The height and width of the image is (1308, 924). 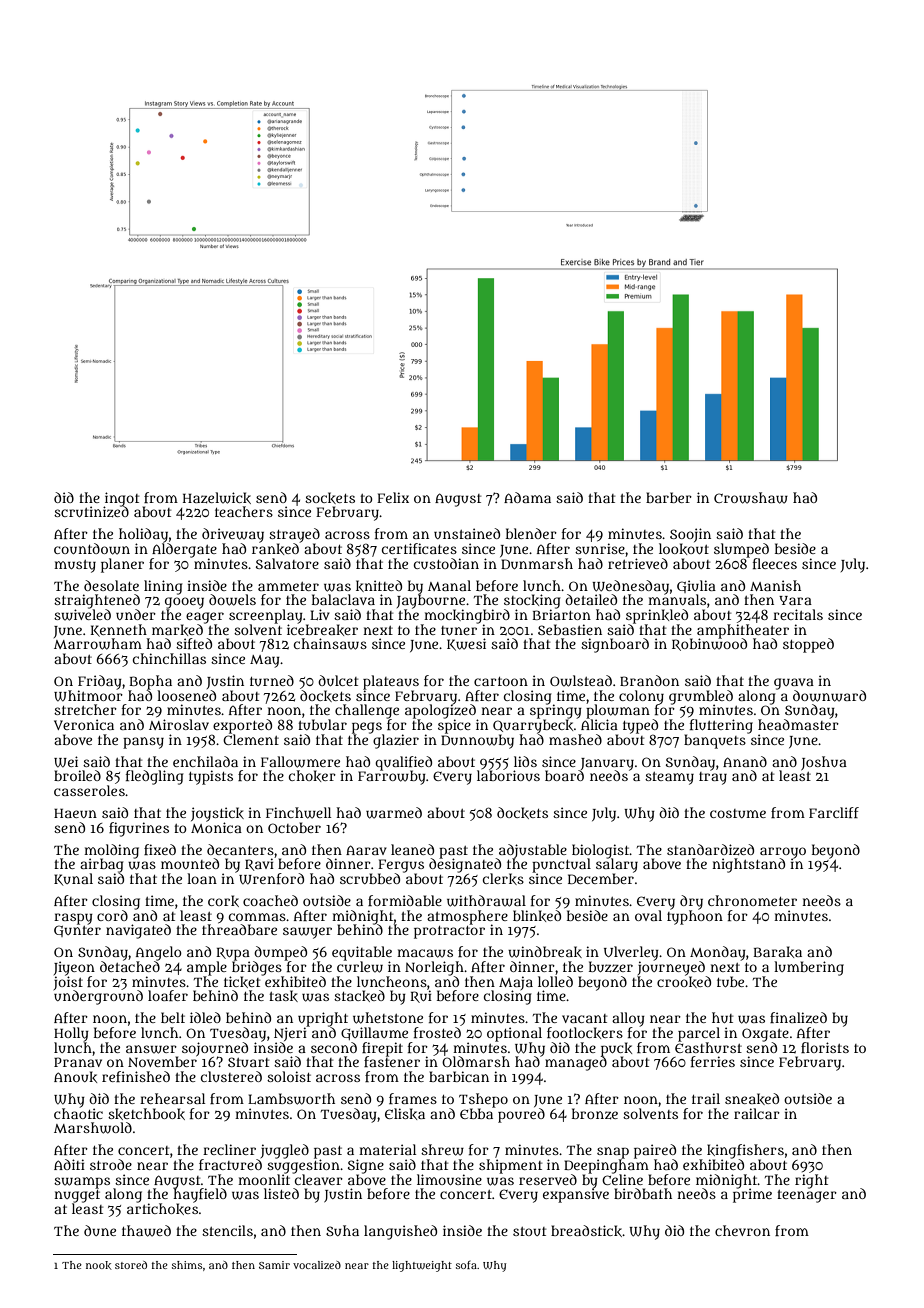 What do you see at coordinates (531, 533) in the image?
I see `blender` at bounding box center [531, 533].
